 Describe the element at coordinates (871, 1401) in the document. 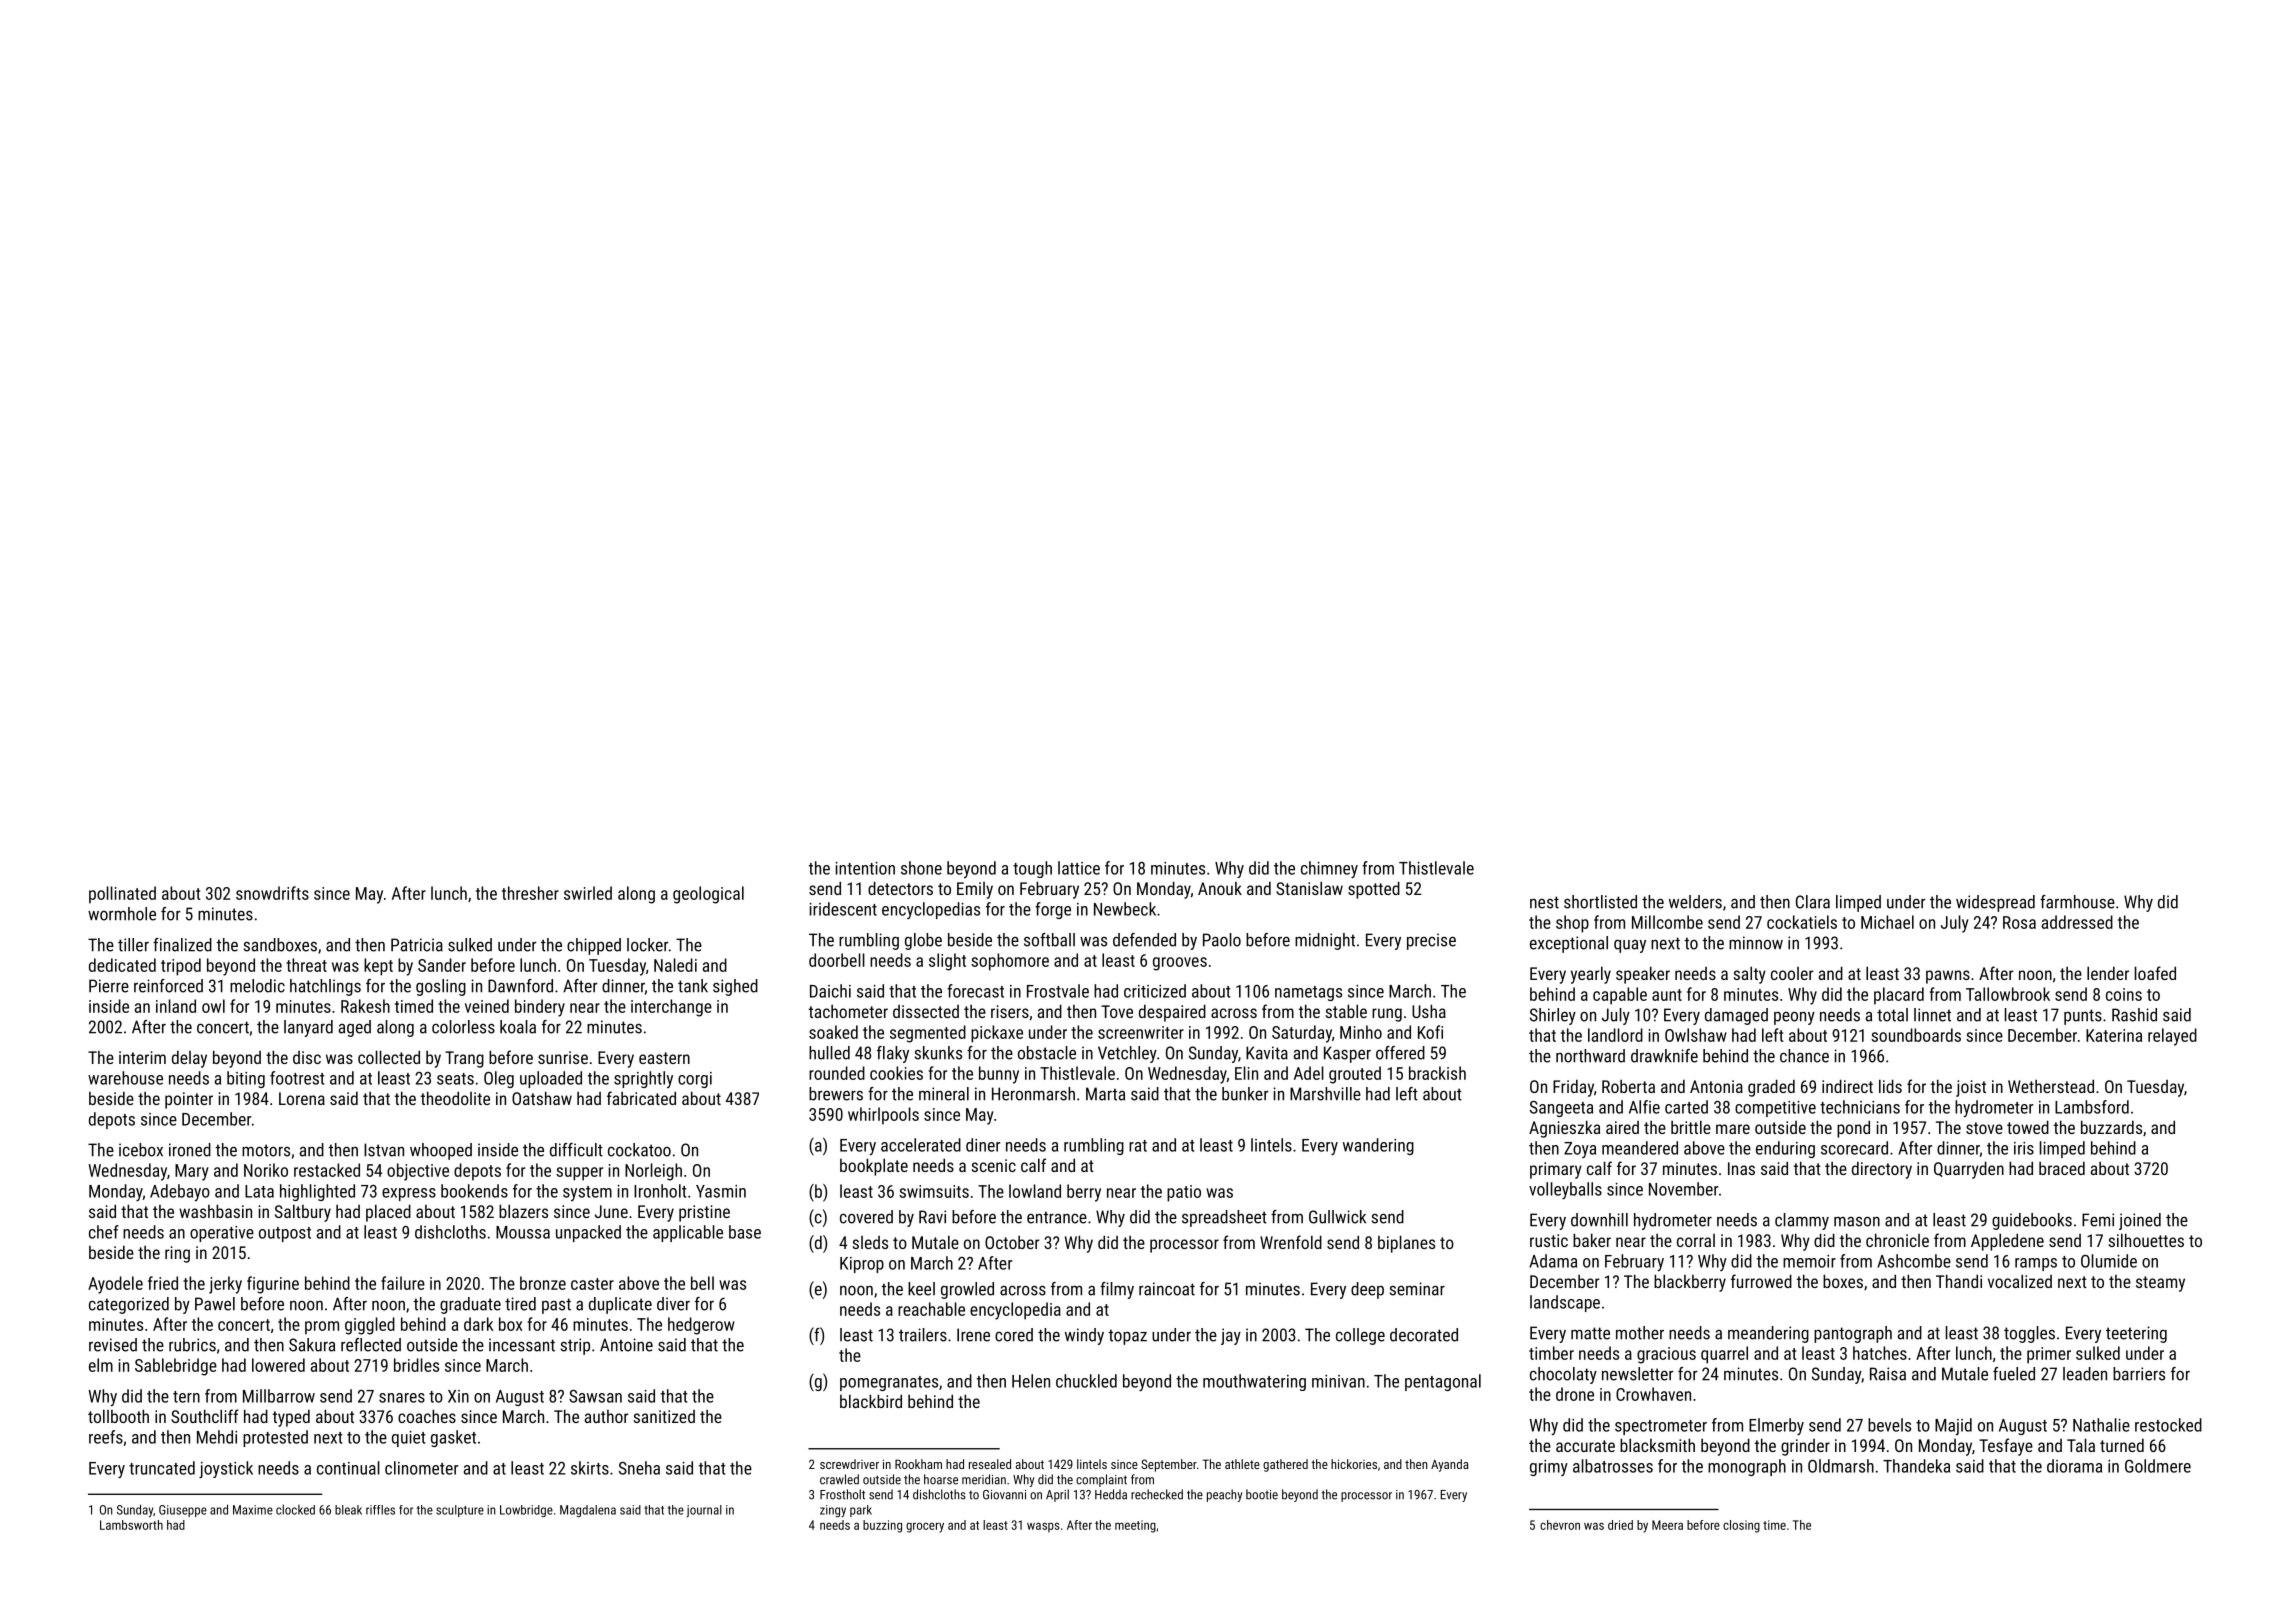

I see `blackbird` at that location.
